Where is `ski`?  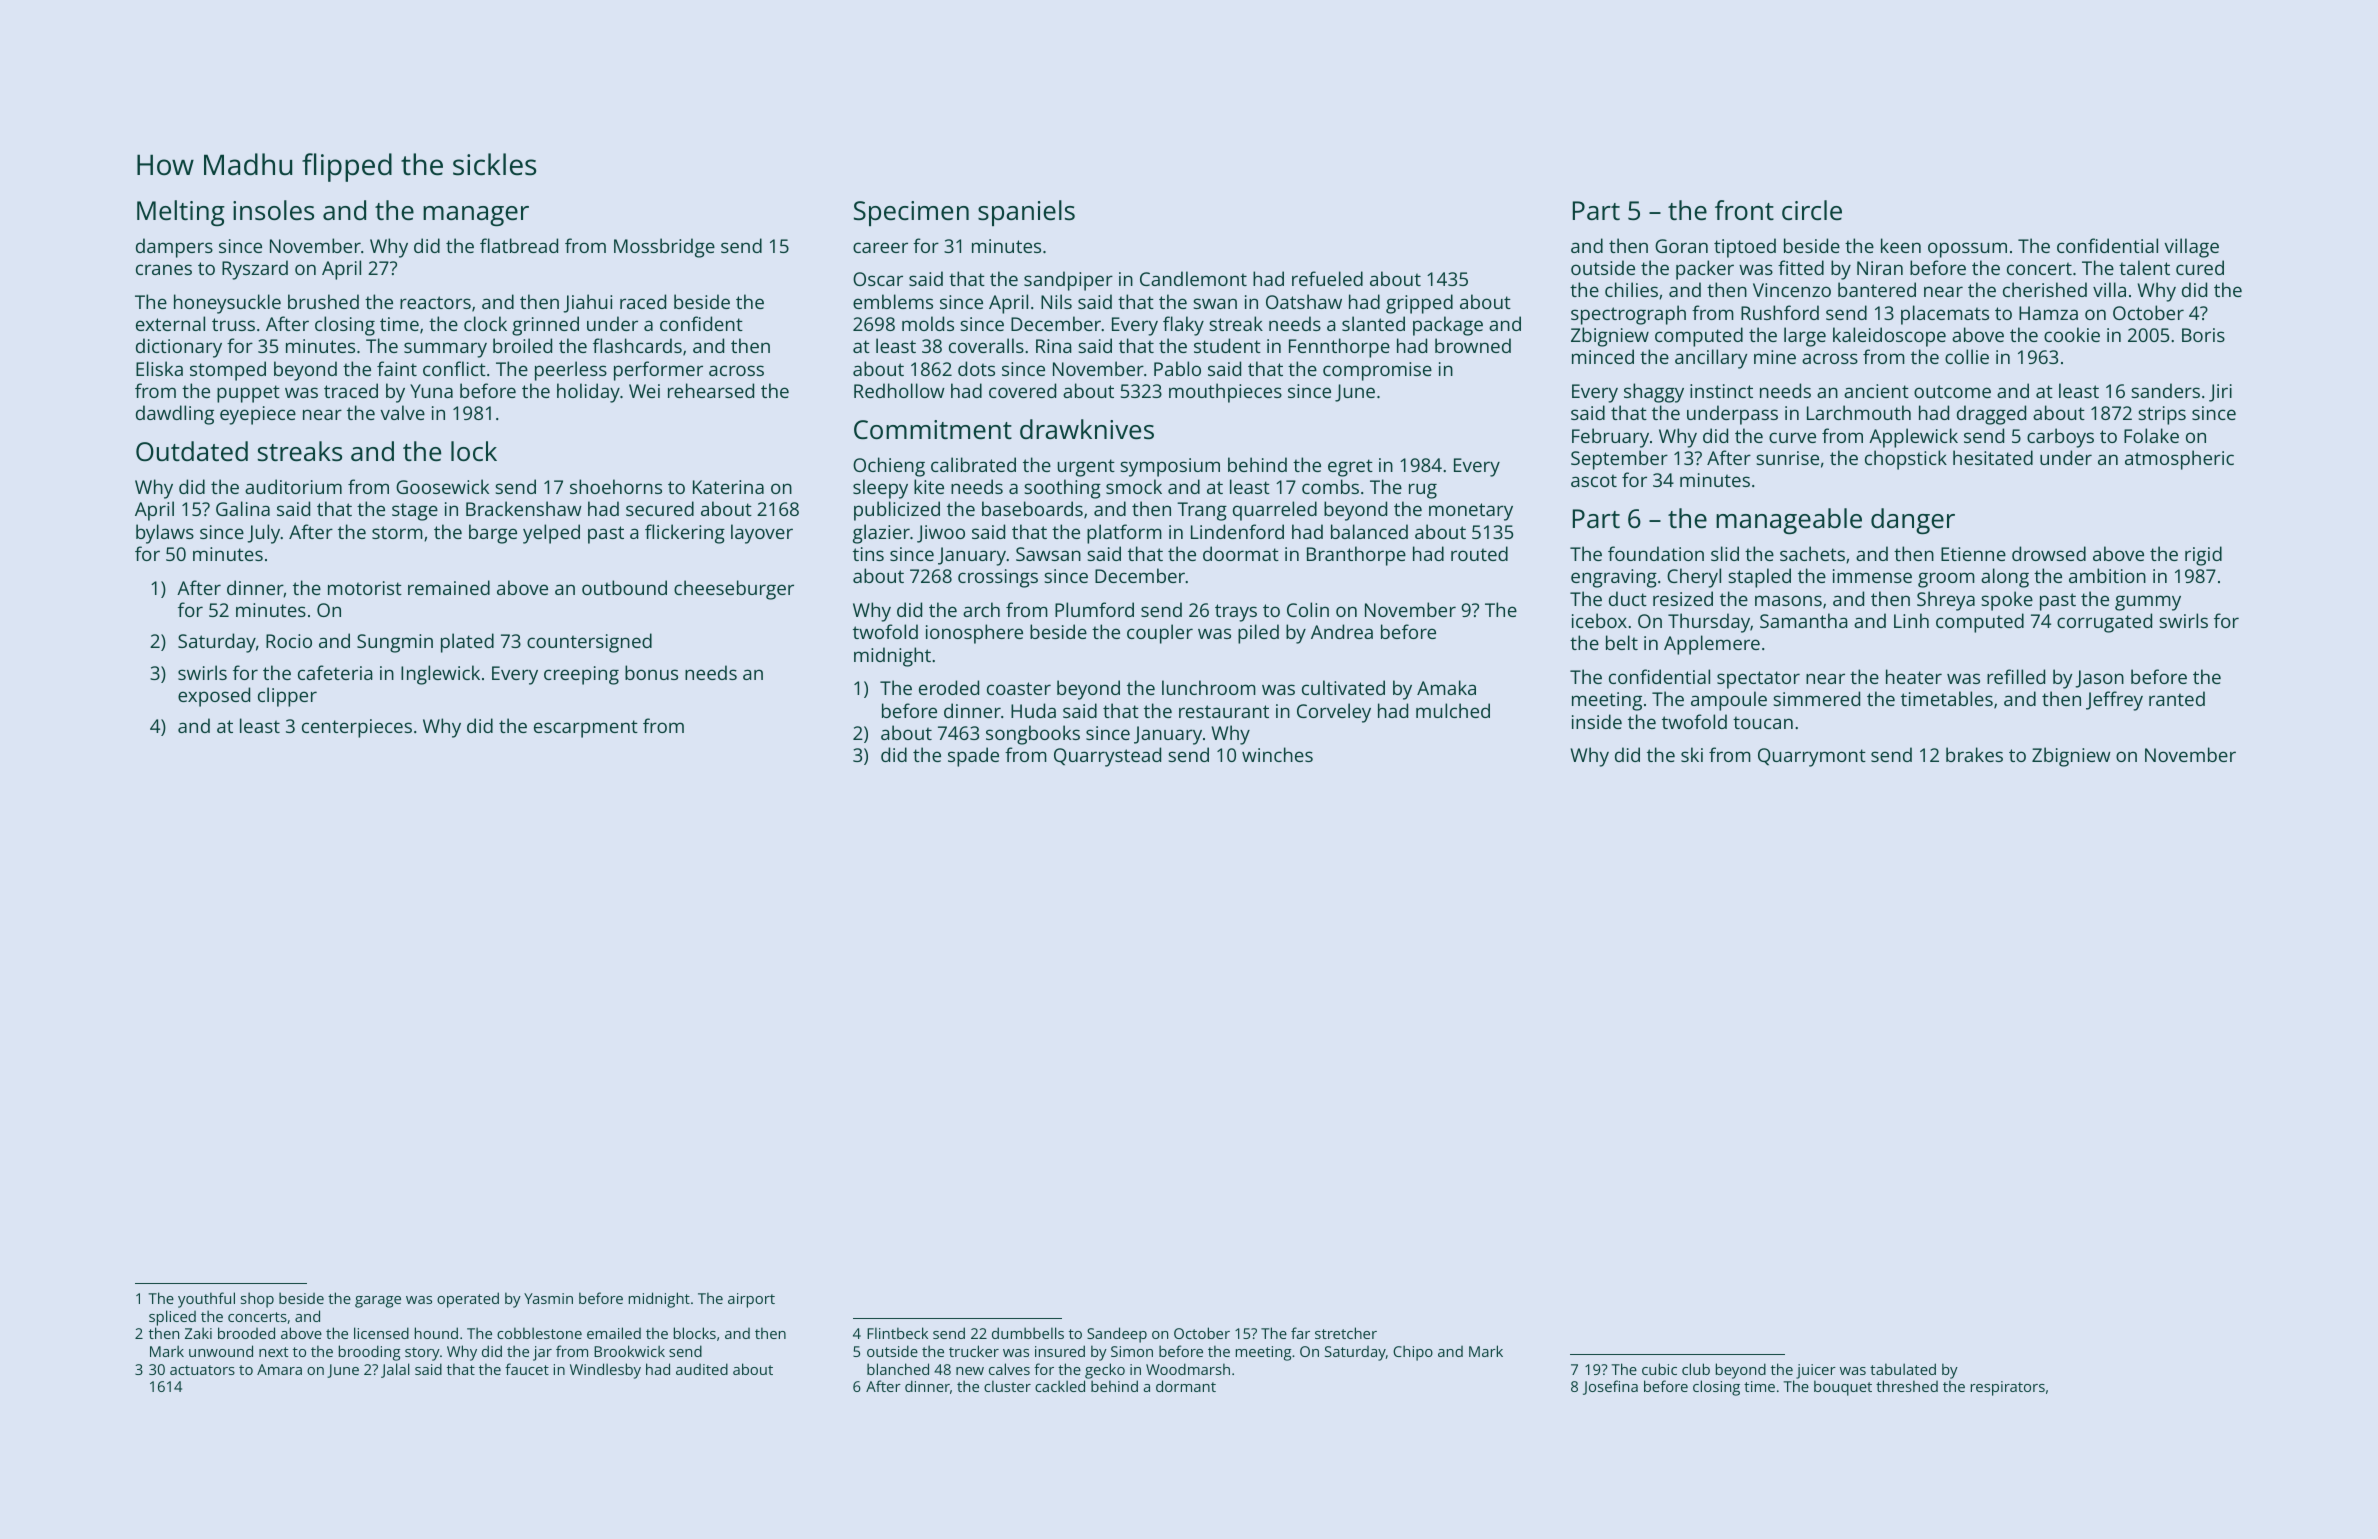
ski is located at coordinates (1692, 754).
